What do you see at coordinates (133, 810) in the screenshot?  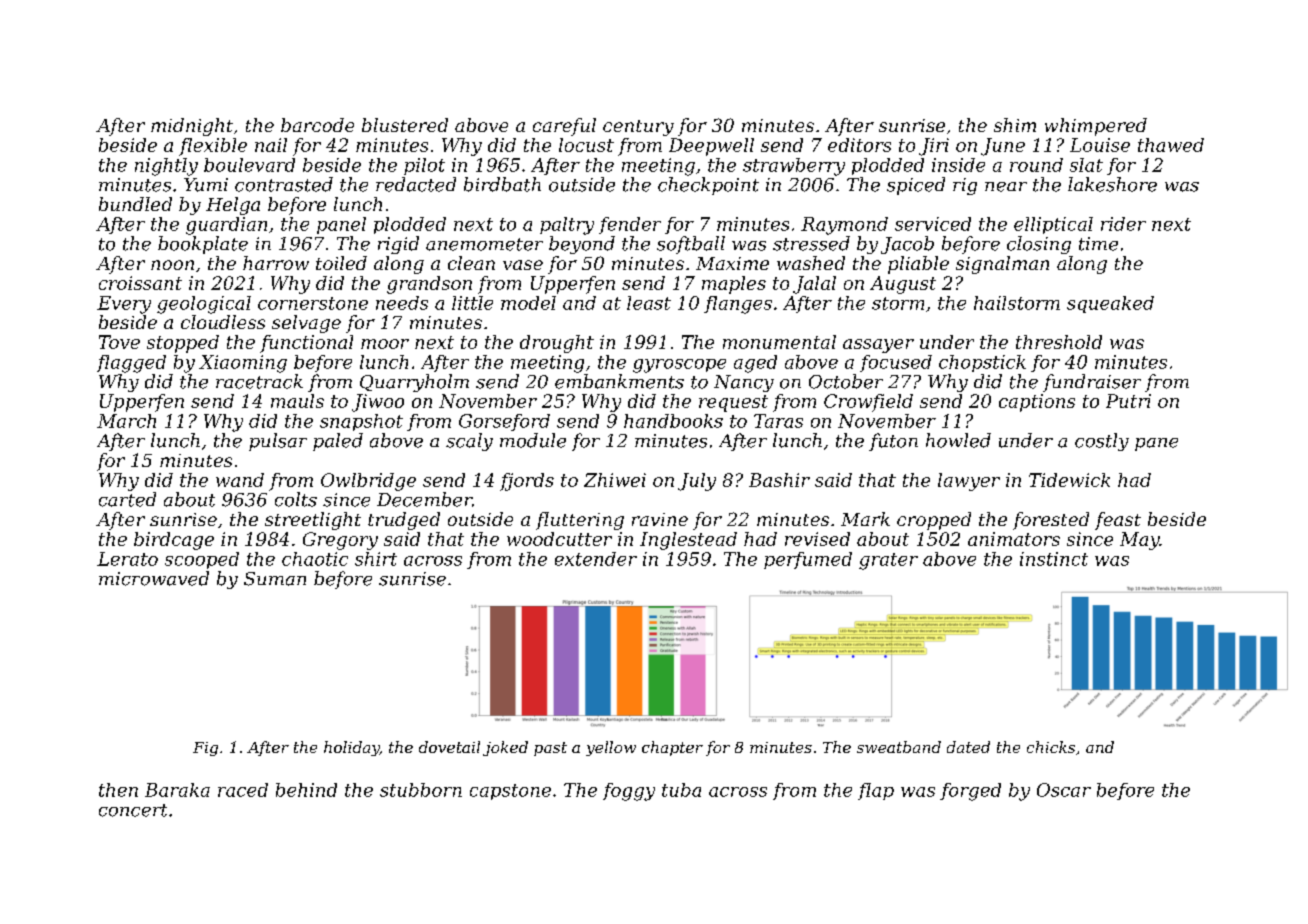 I see `concert` at bounding box center [133, 810].
